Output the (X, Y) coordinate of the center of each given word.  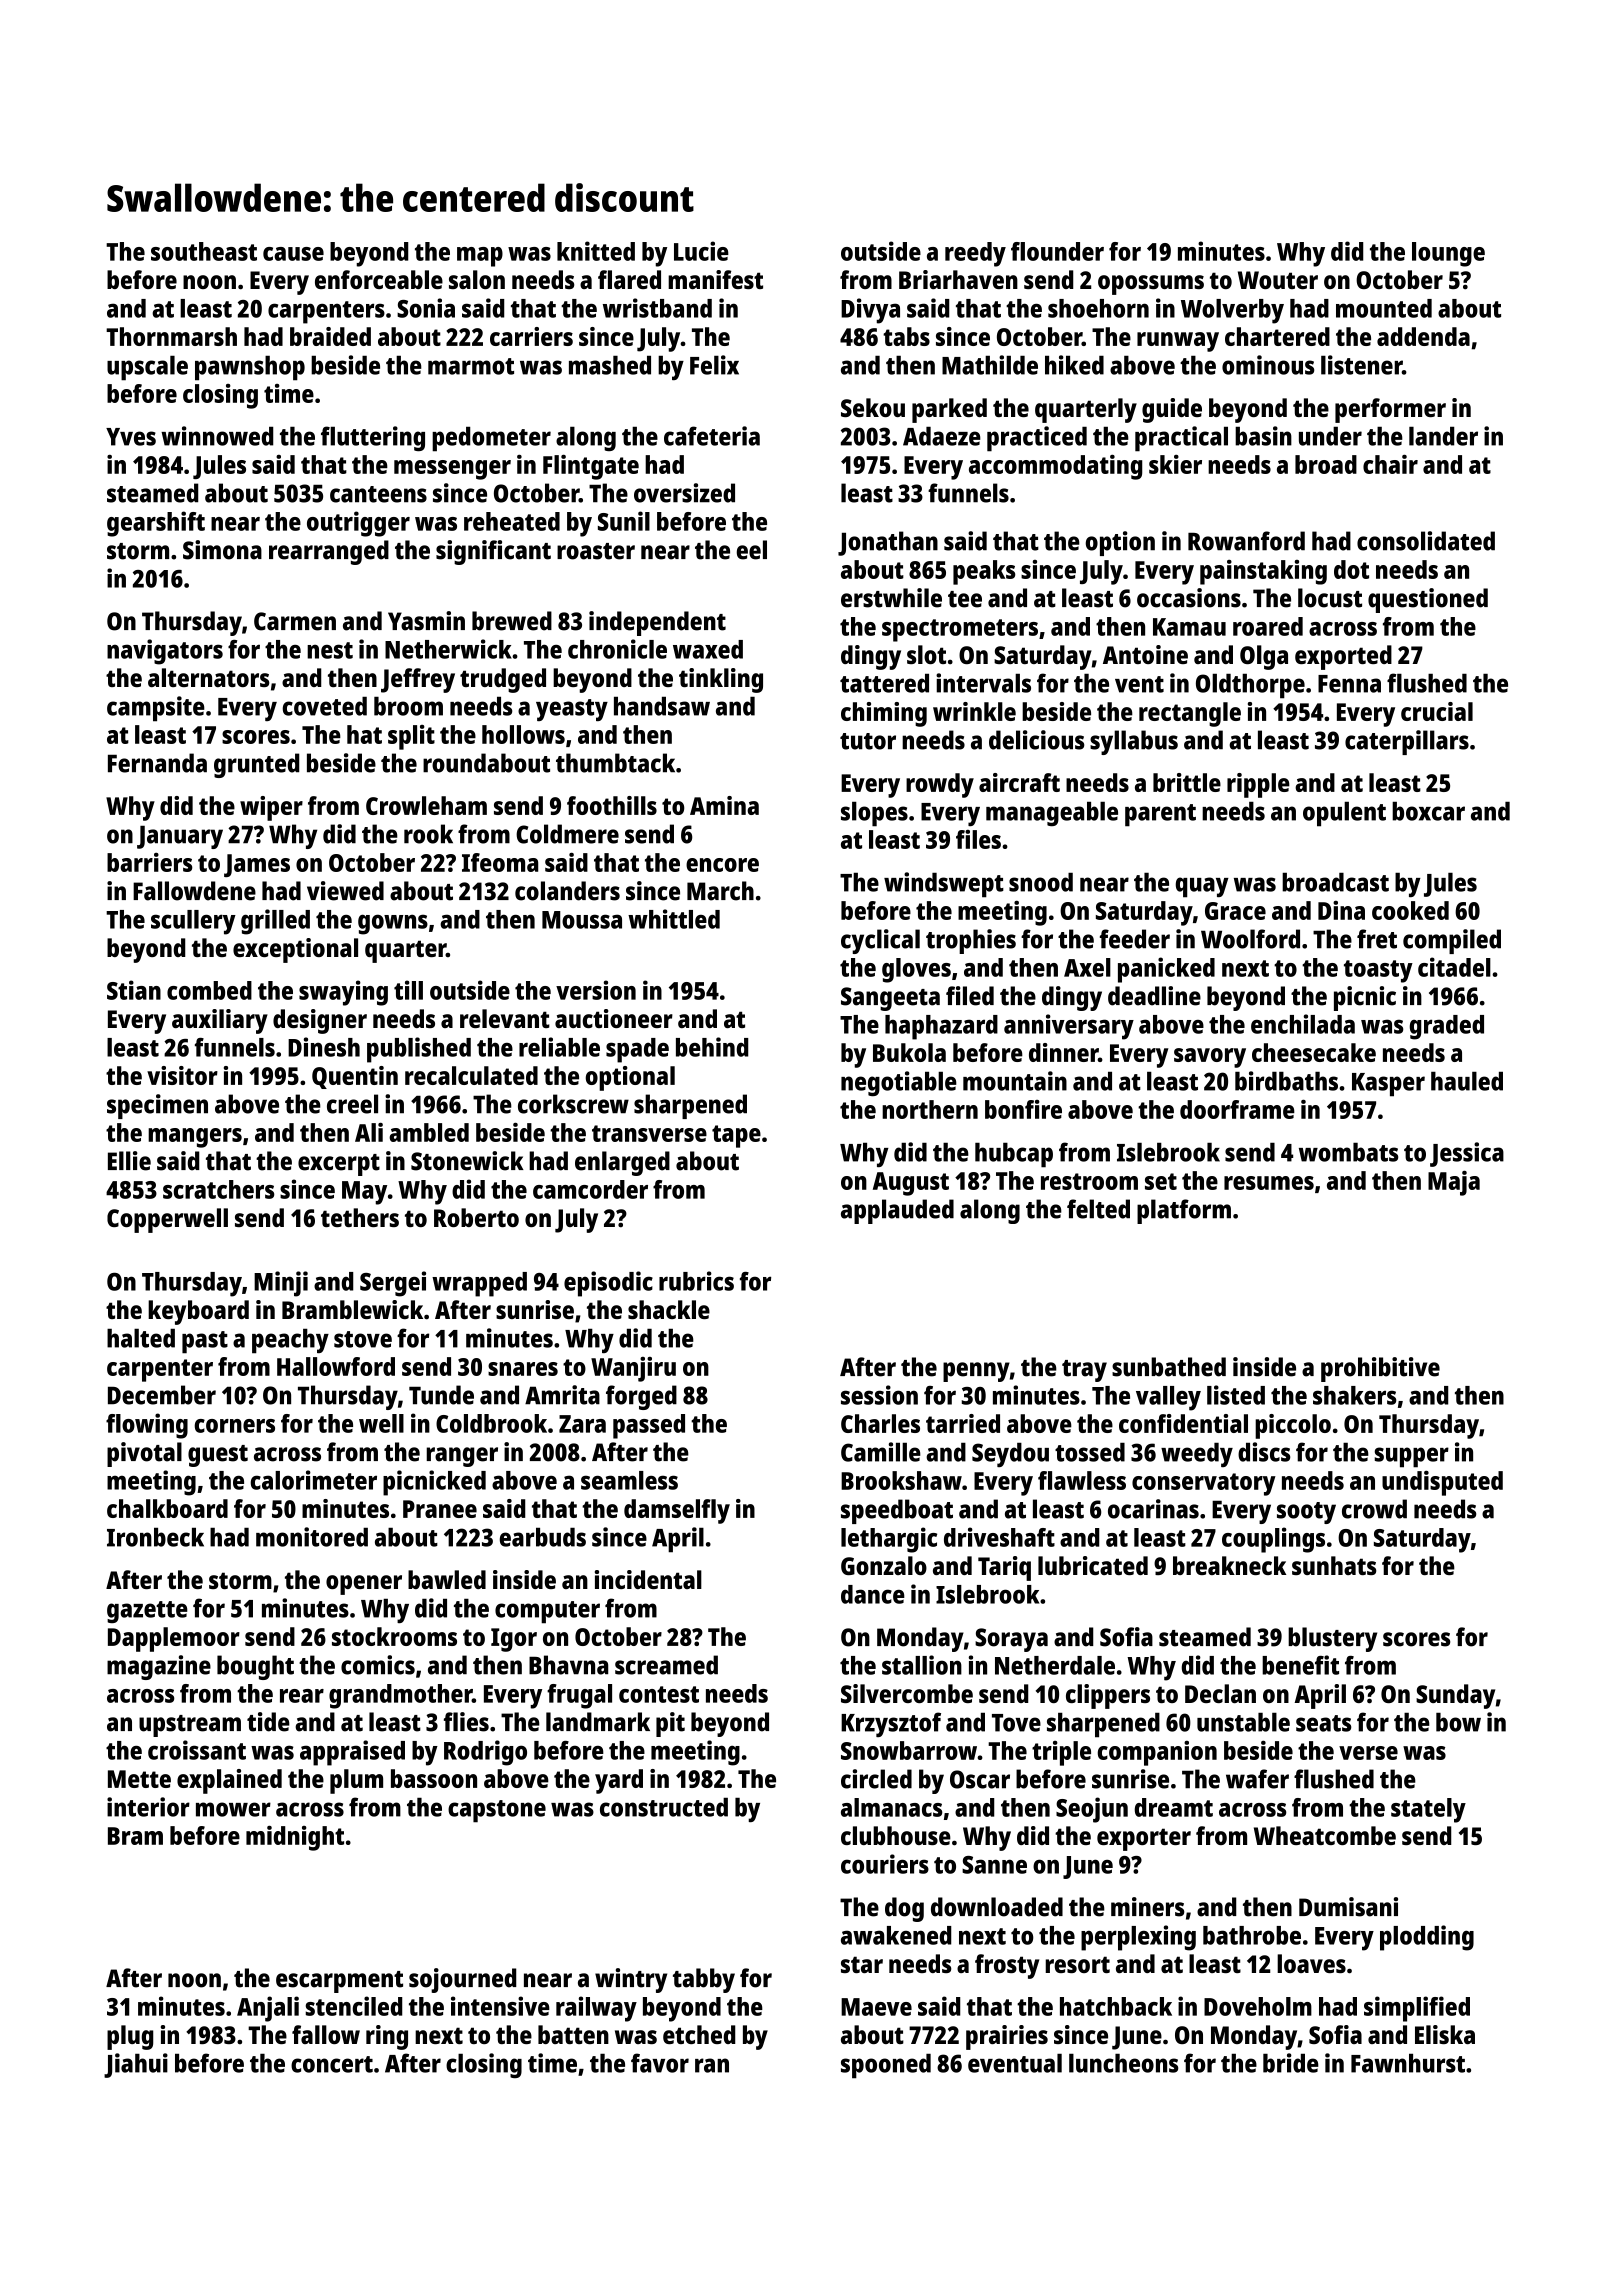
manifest (715, 279)
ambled (429, 1132)
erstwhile (891, 598)
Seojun (1092, 1810)
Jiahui (136, 2065)
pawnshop (250, 368)
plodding (1427, 1938)
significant (493, 552)
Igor (514, 1640)
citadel (1454, 967)
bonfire (1023, 1109)
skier (1175, 464)
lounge (1448, 254)
